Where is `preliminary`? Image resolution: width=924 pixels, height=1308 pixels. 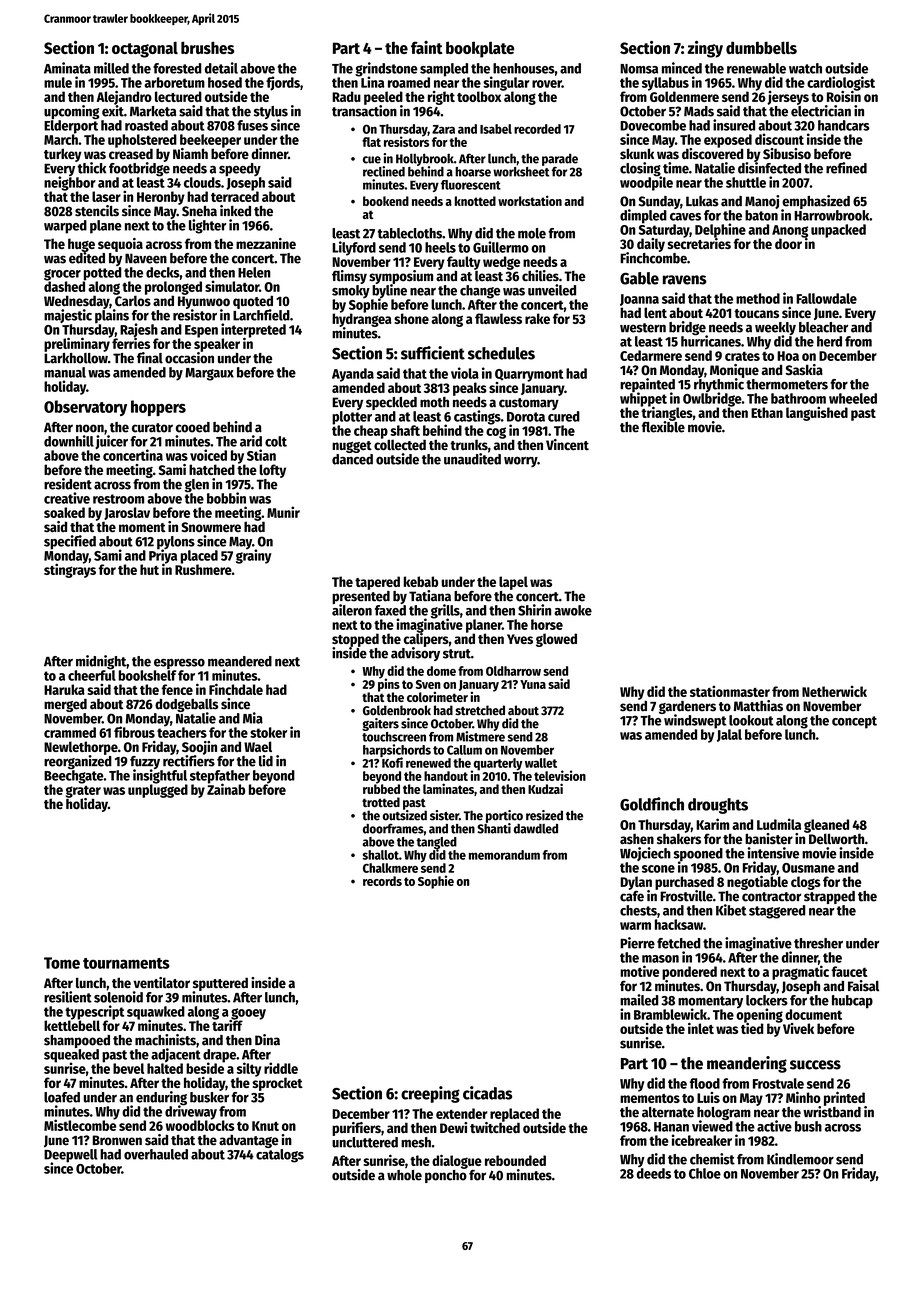
preliminary is located at coordinates (77, 345).
